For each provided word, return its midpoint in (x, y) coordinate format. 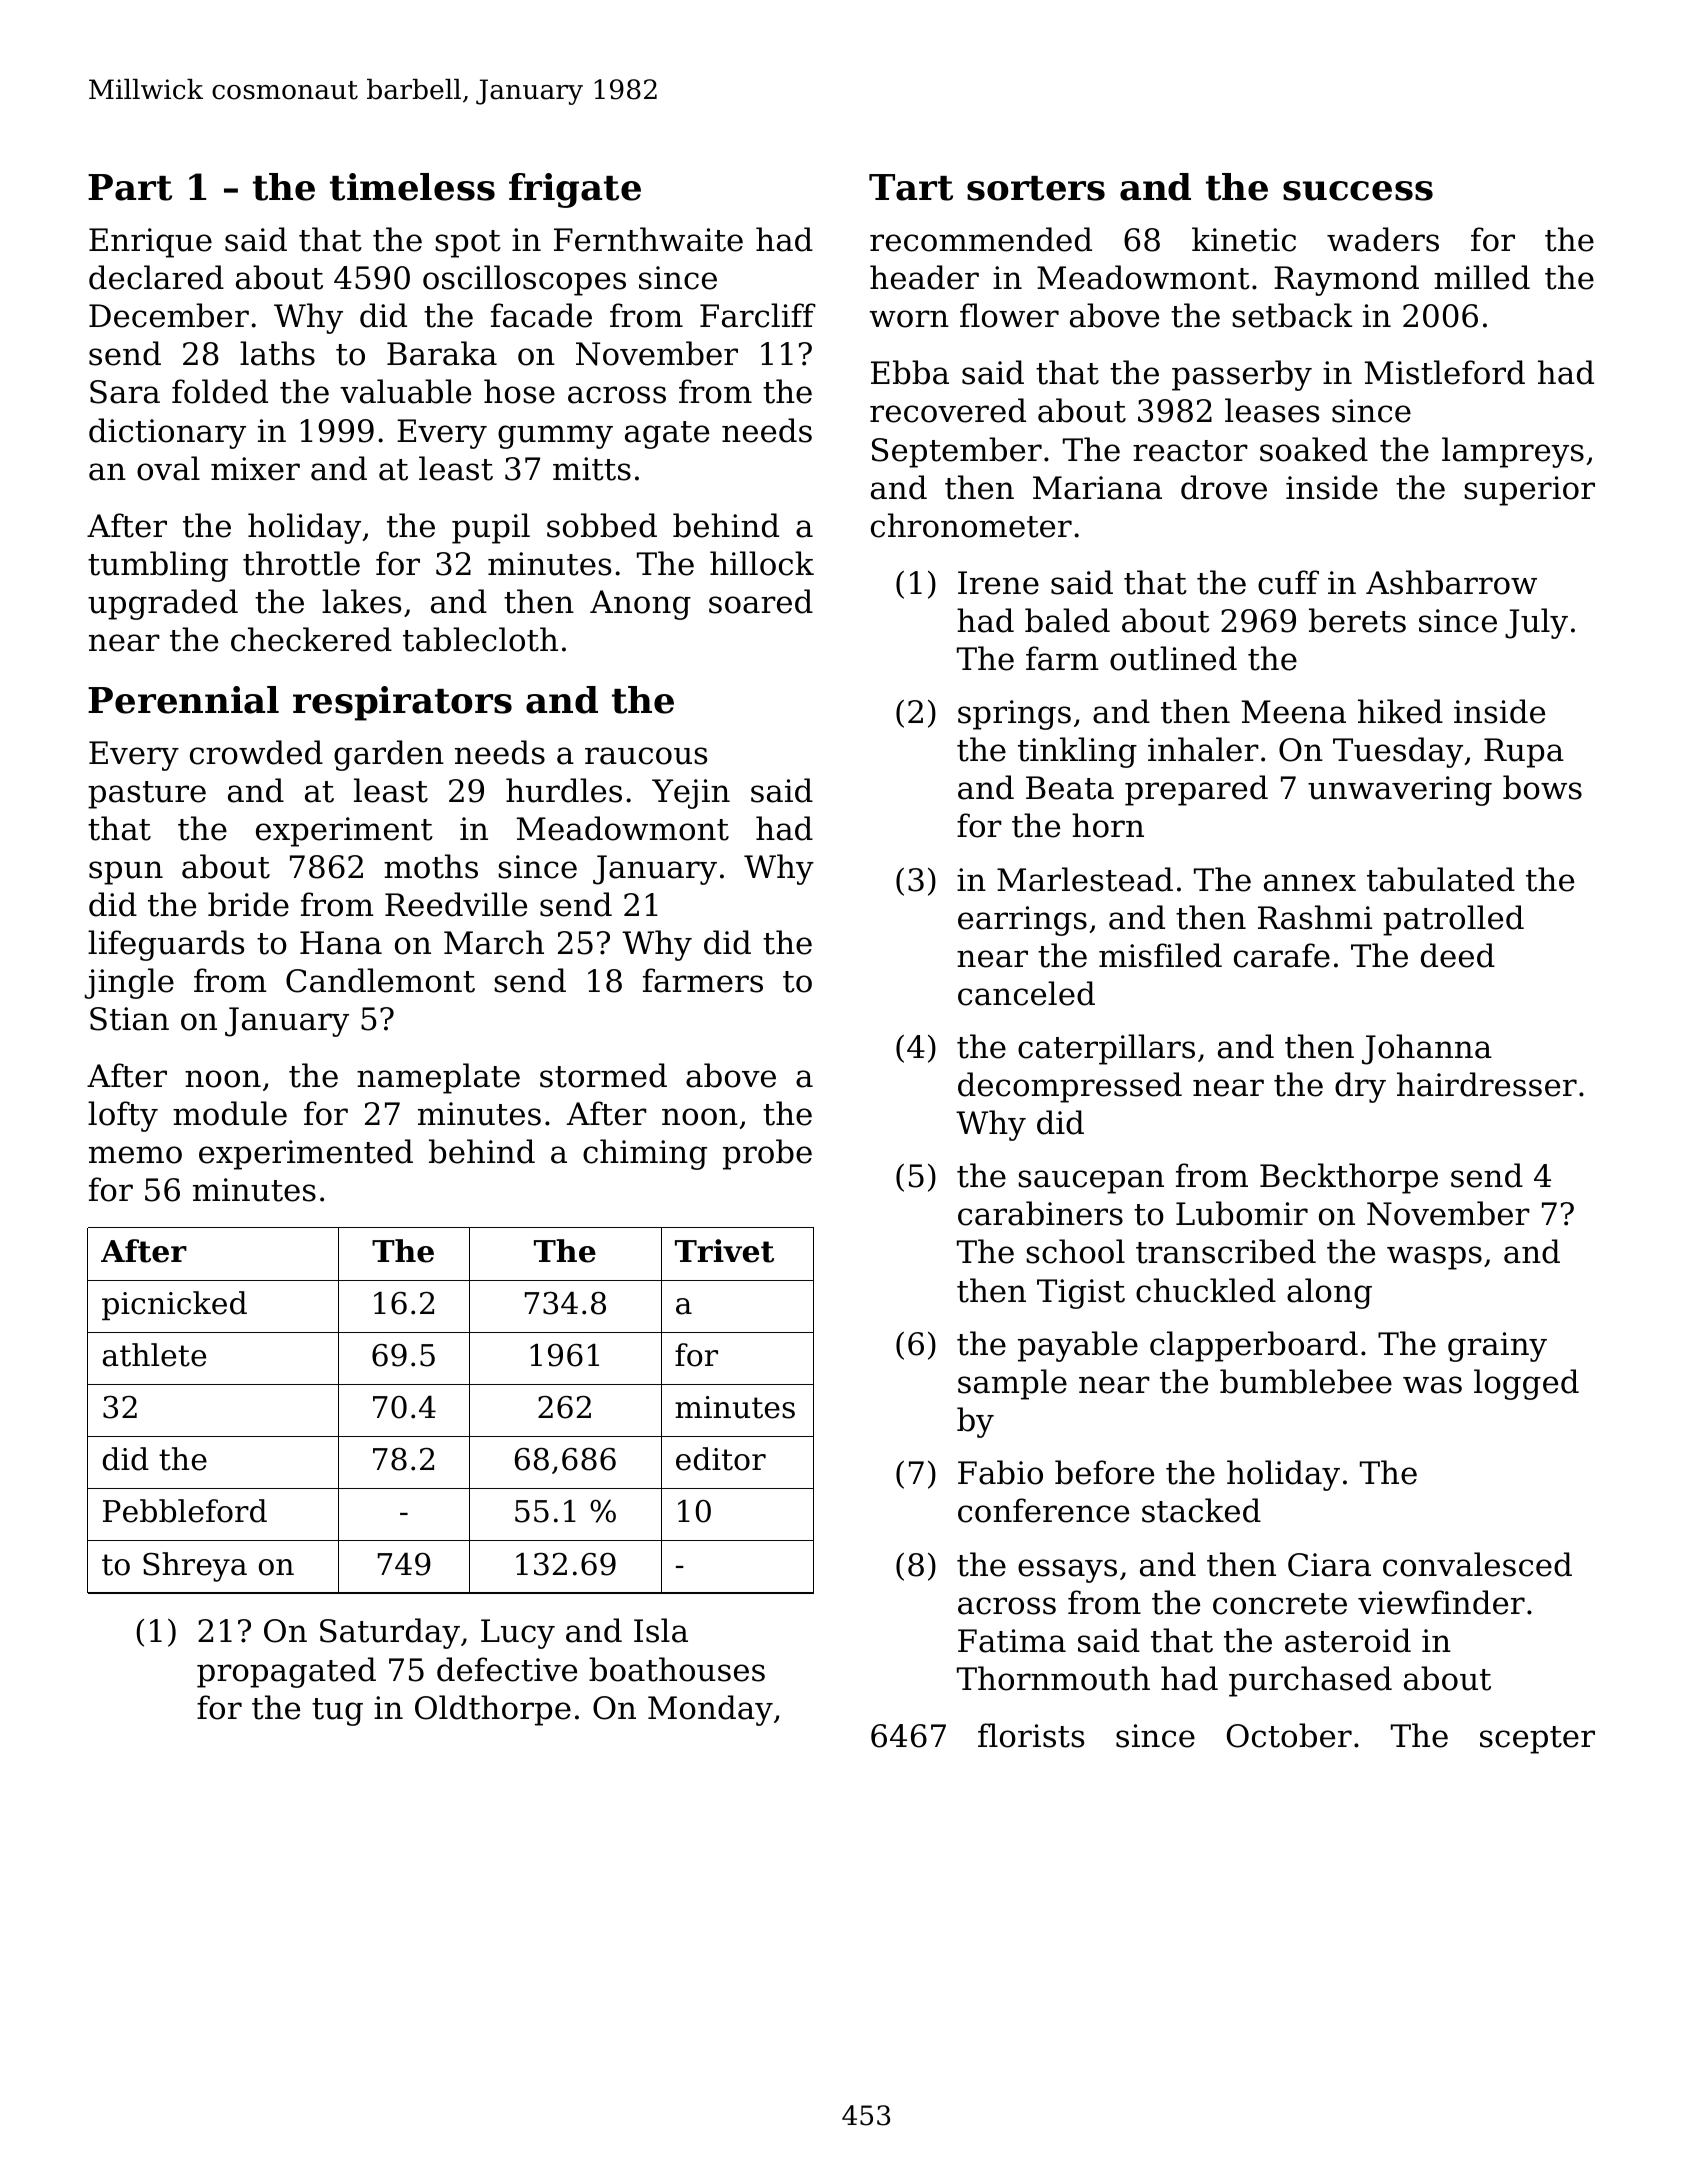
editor (721, 1459)
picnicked (174, 1305)
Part (130, 187)
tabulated (1441, 879)
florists (1031, 1735)
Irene (998, 583)
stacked (1201, 1510)
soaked (1314, 449)
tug (337, 1712)
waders (1383, 239)
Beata (1070, 788)
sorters (1036, 188)
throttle (301, 563)
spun (126, 873)
